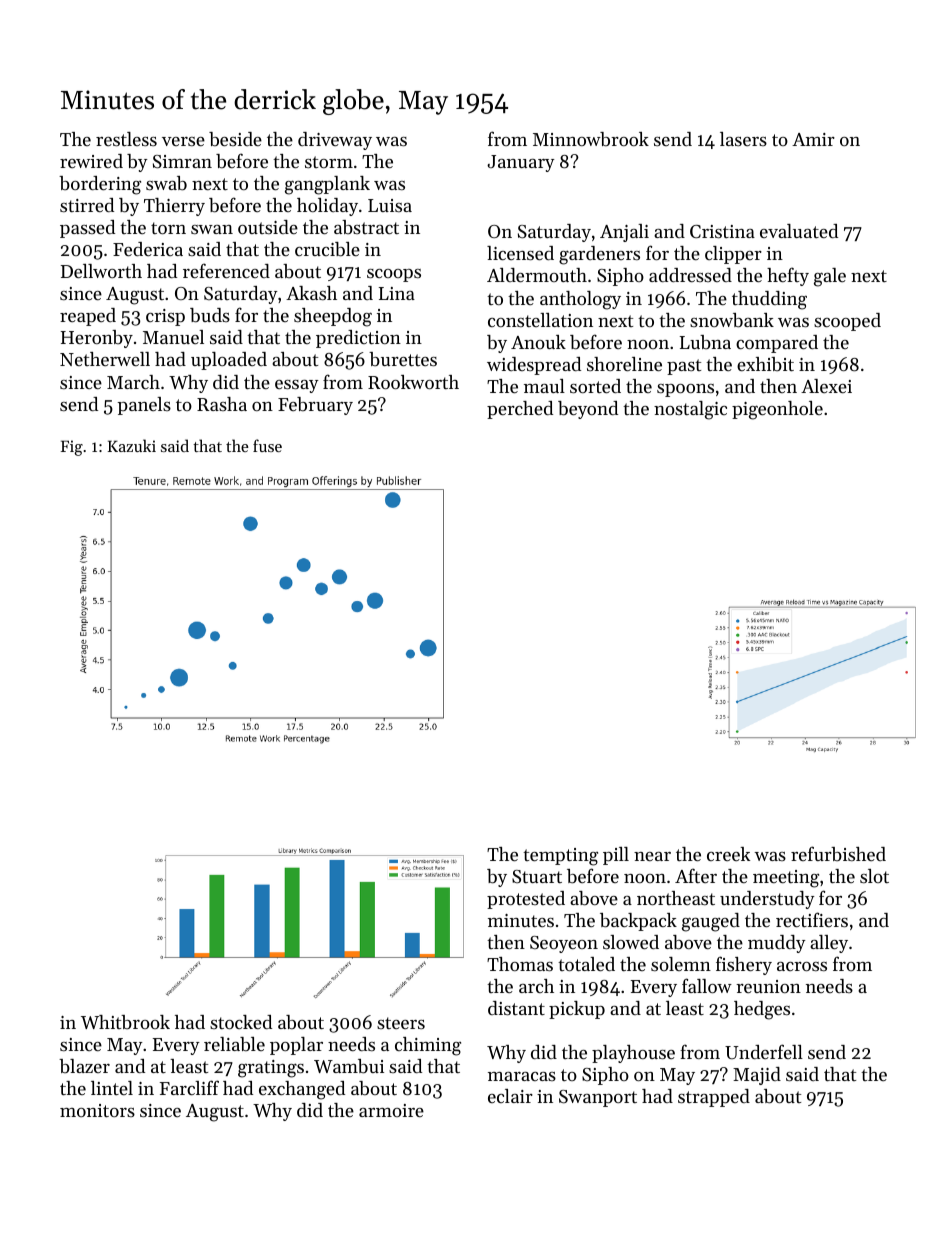 This screenshot has height=1233, width=952. I want to click on Whitbrook, so click(125, 1022).
